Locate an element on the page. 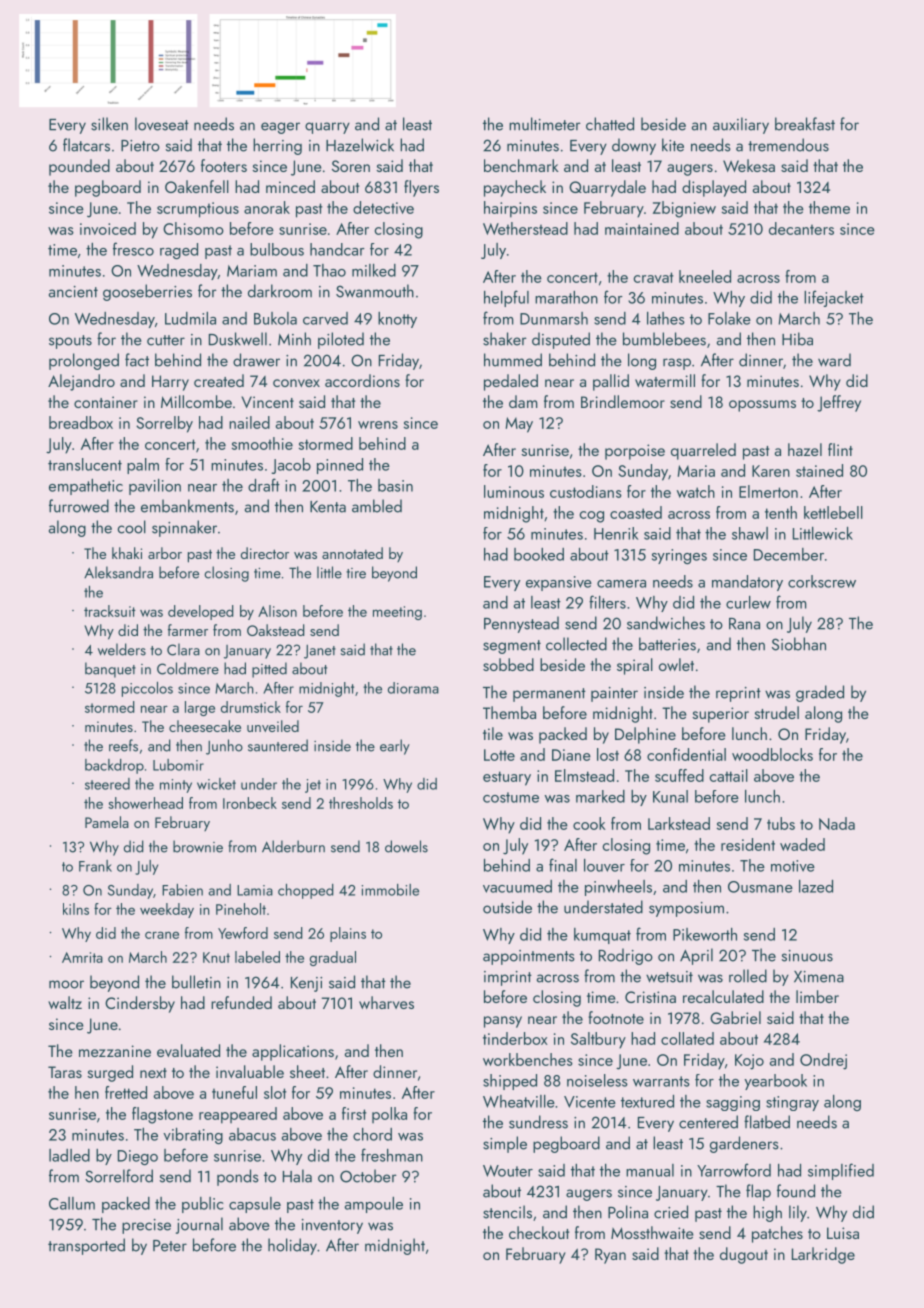  holiday is located at coordinates (292, 1246).
